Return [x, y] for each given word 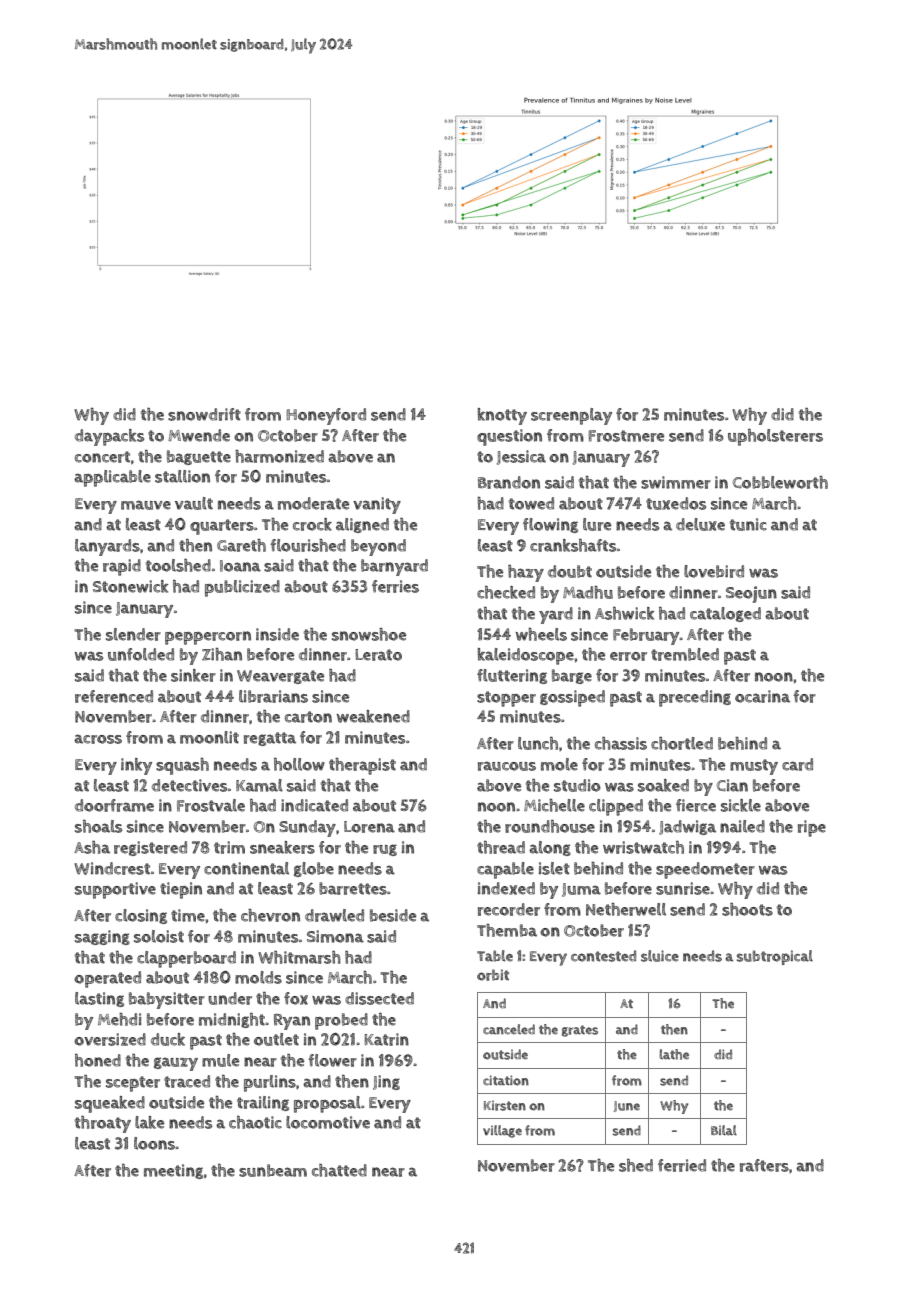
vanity [377, 505]
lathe [674, 1054]
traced [187, 1081]
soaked [663, 785]
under [230, 998]
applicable [112, 478]
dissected [379, 998]
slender [133, 634]
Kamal [259, 785]
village [502, 1131]
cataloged [725, 614]
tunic [748, 524]
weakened [373, 716]
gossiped [572, 698]
